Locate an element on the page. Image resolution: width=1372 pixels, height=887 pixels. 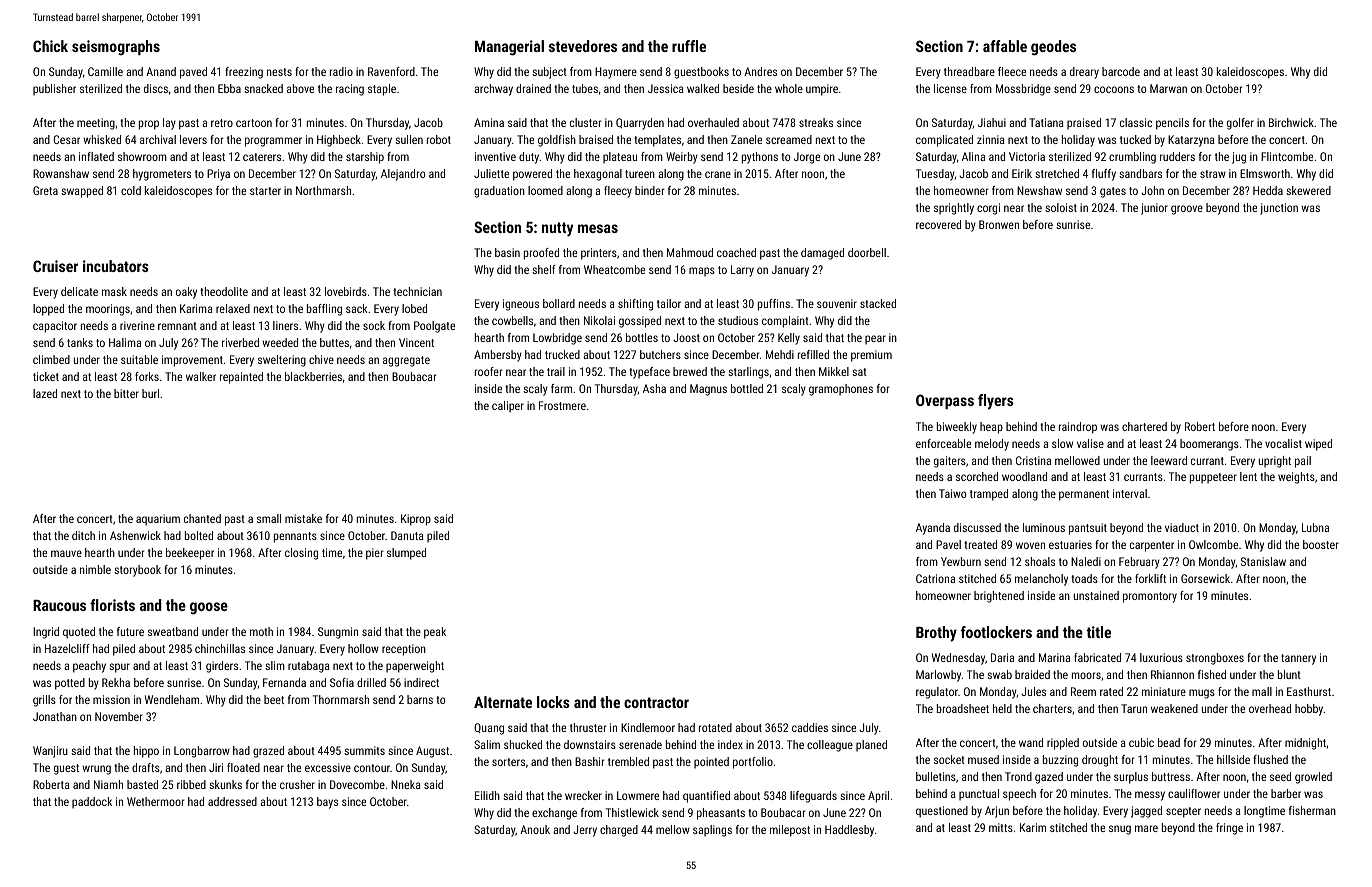
drilled is located at coordinates (371, 682).
